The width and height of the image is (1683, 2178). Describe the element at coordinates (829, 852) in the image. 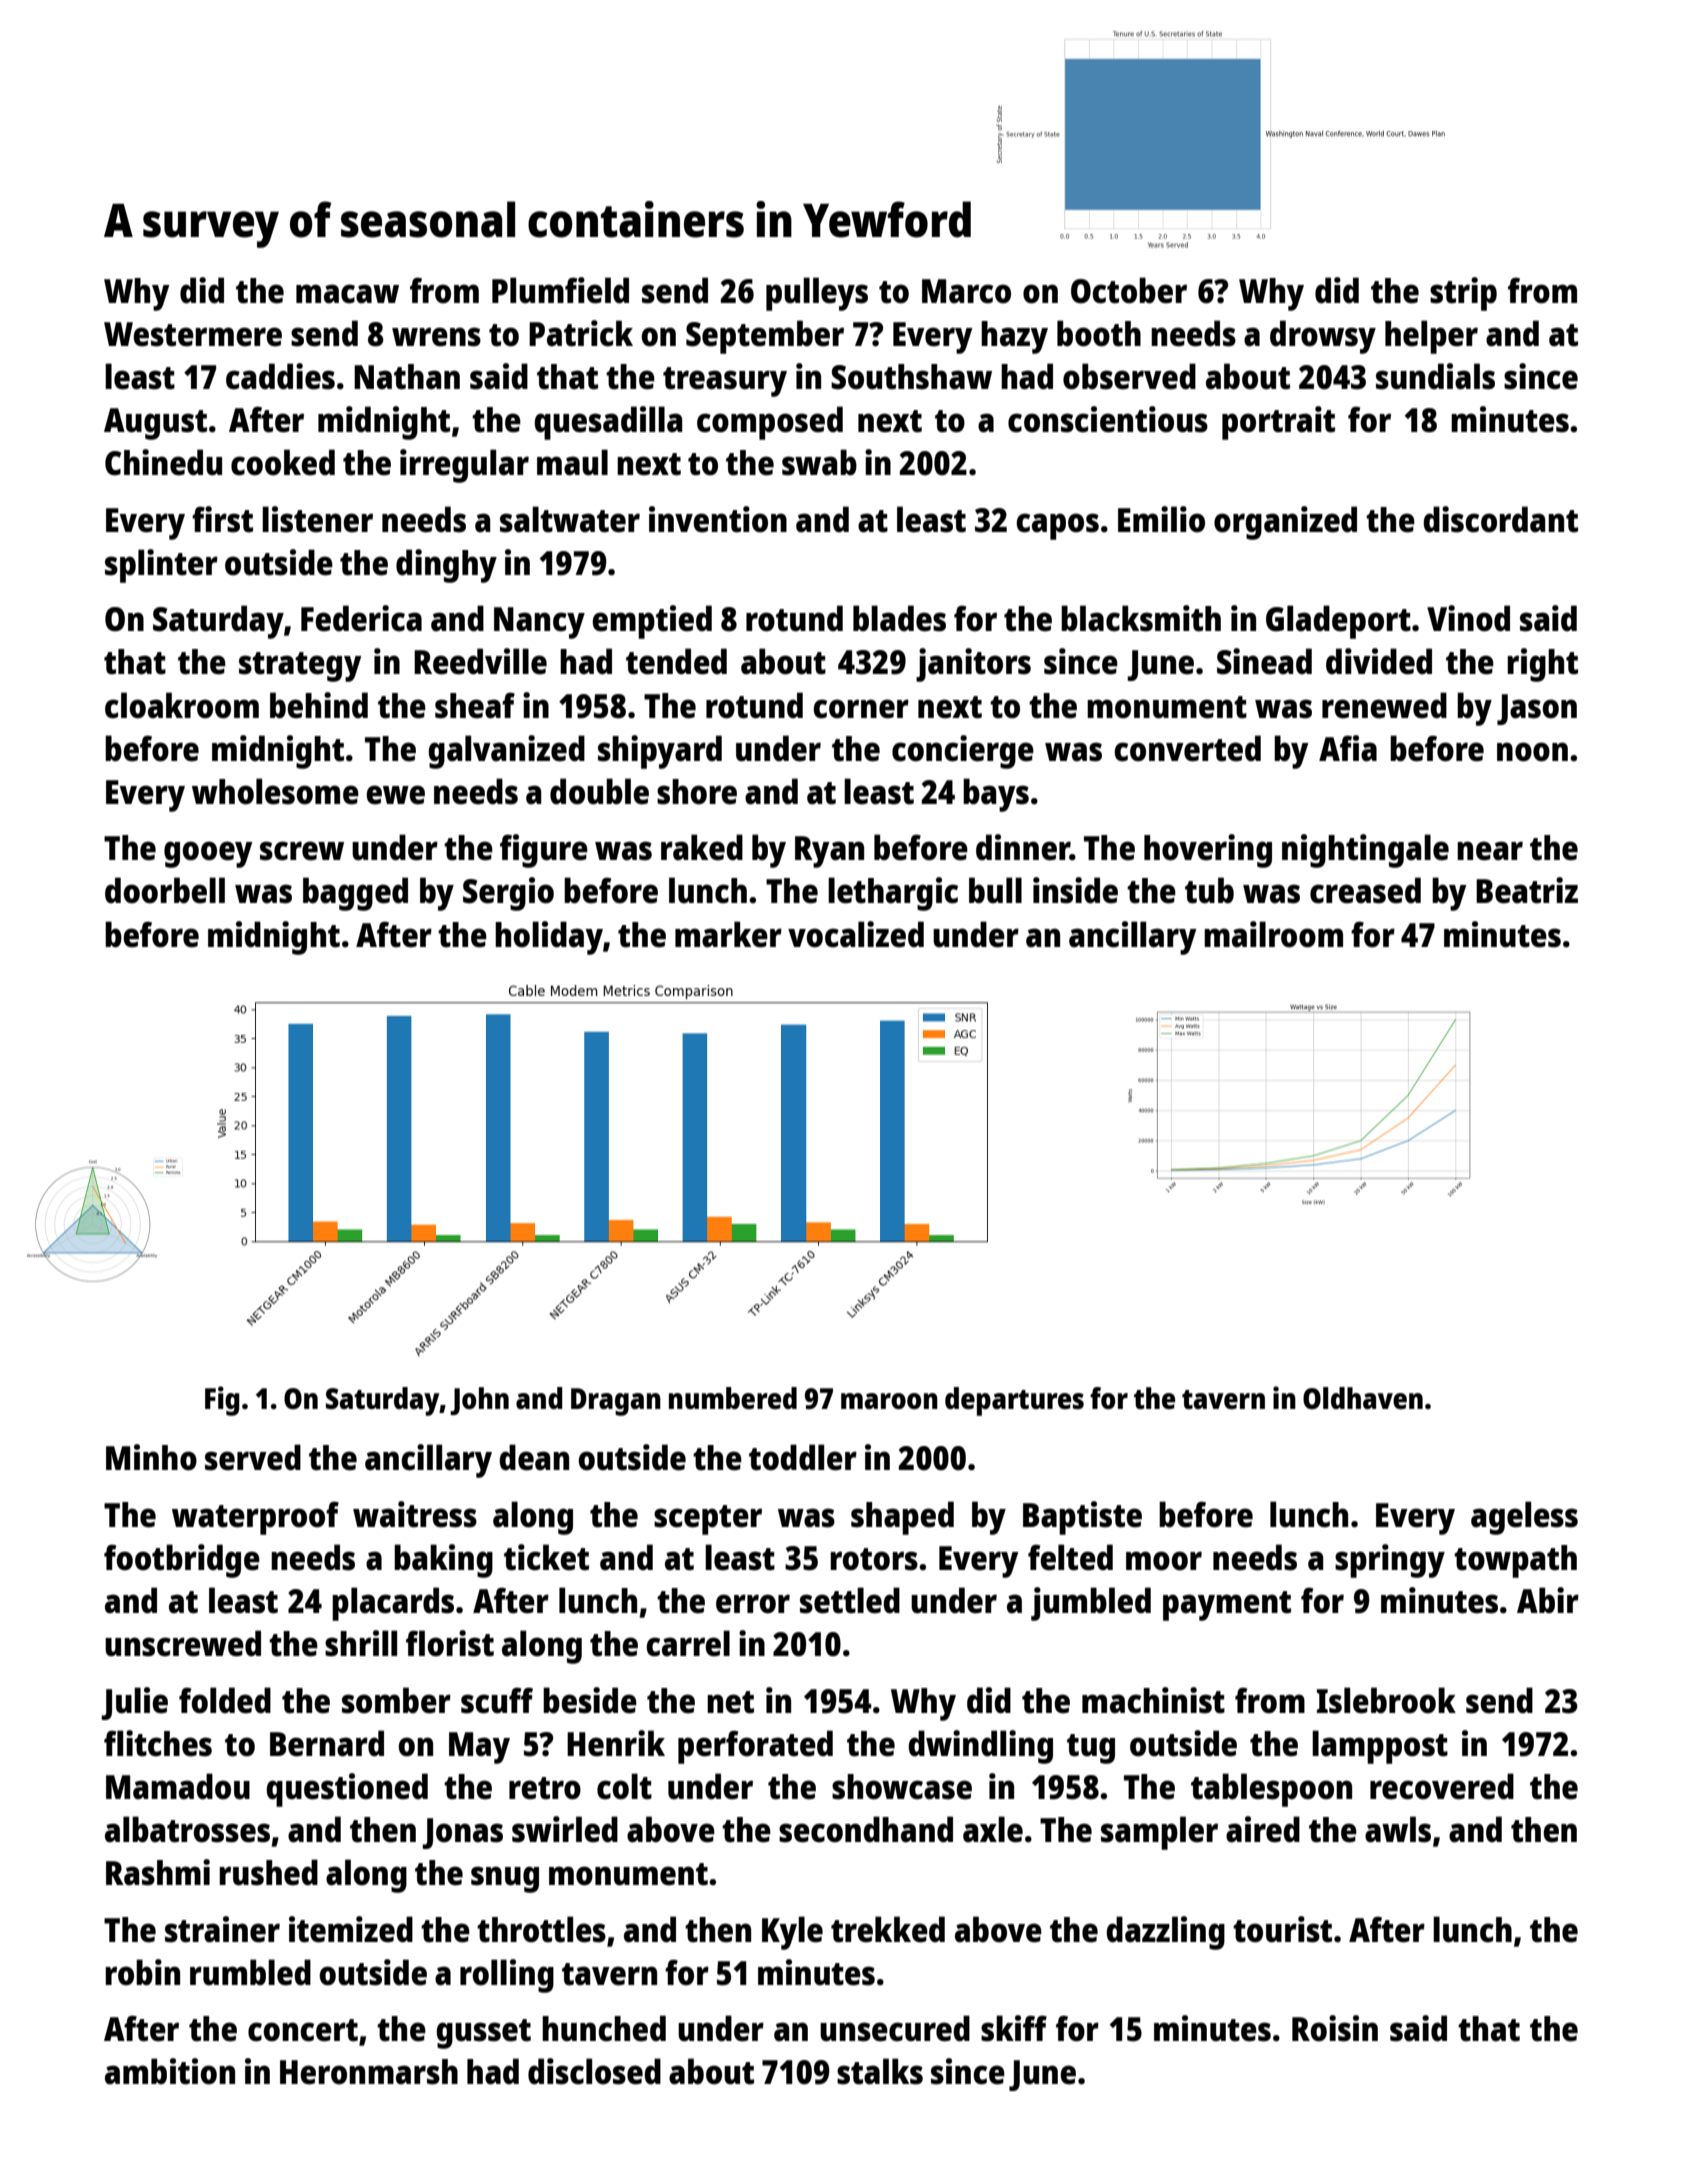

I see `Ryan` at that location.
